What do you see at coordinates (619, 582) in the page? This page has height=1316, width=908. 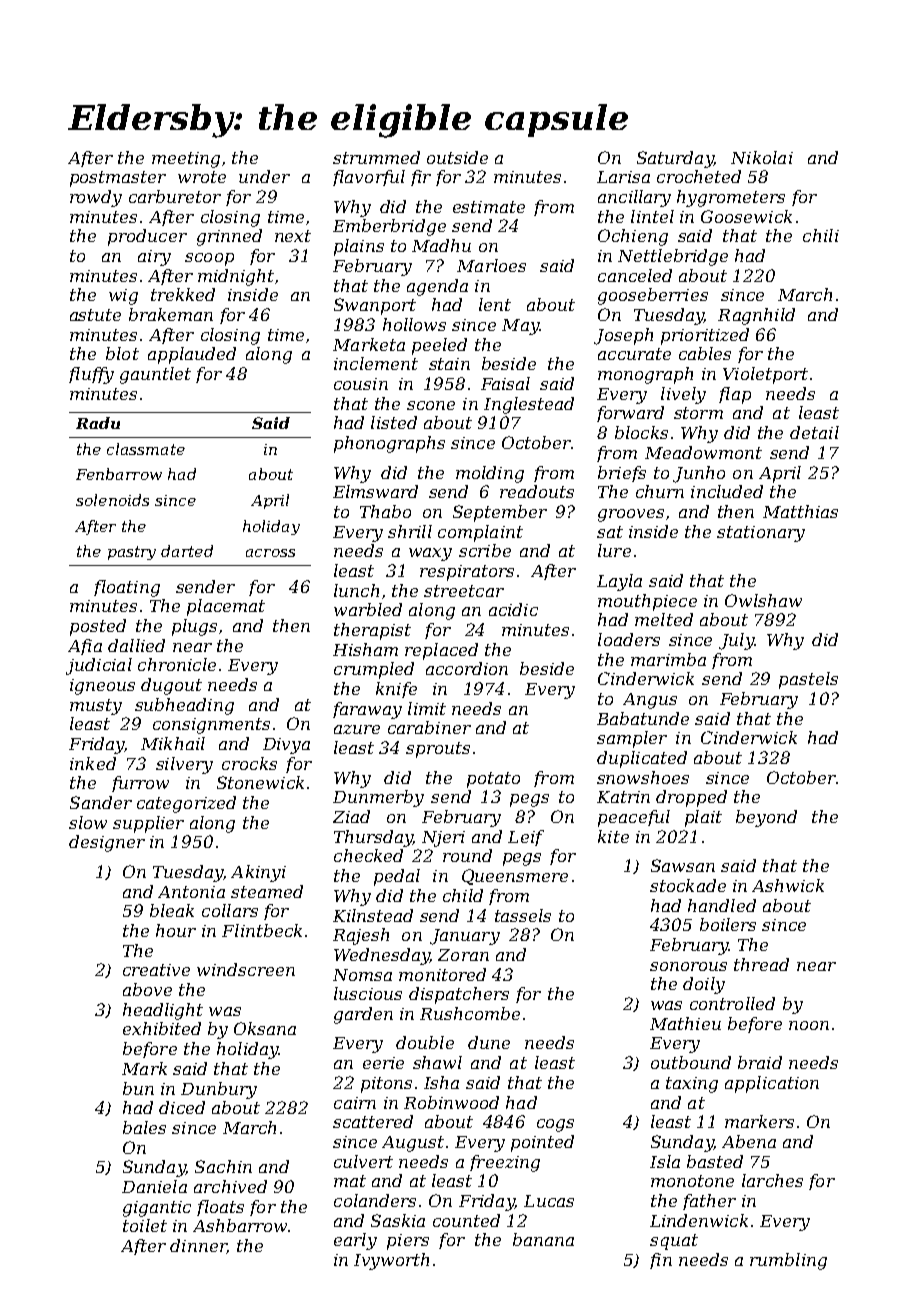 I see `Layla` at bounding box center [619, 582].
